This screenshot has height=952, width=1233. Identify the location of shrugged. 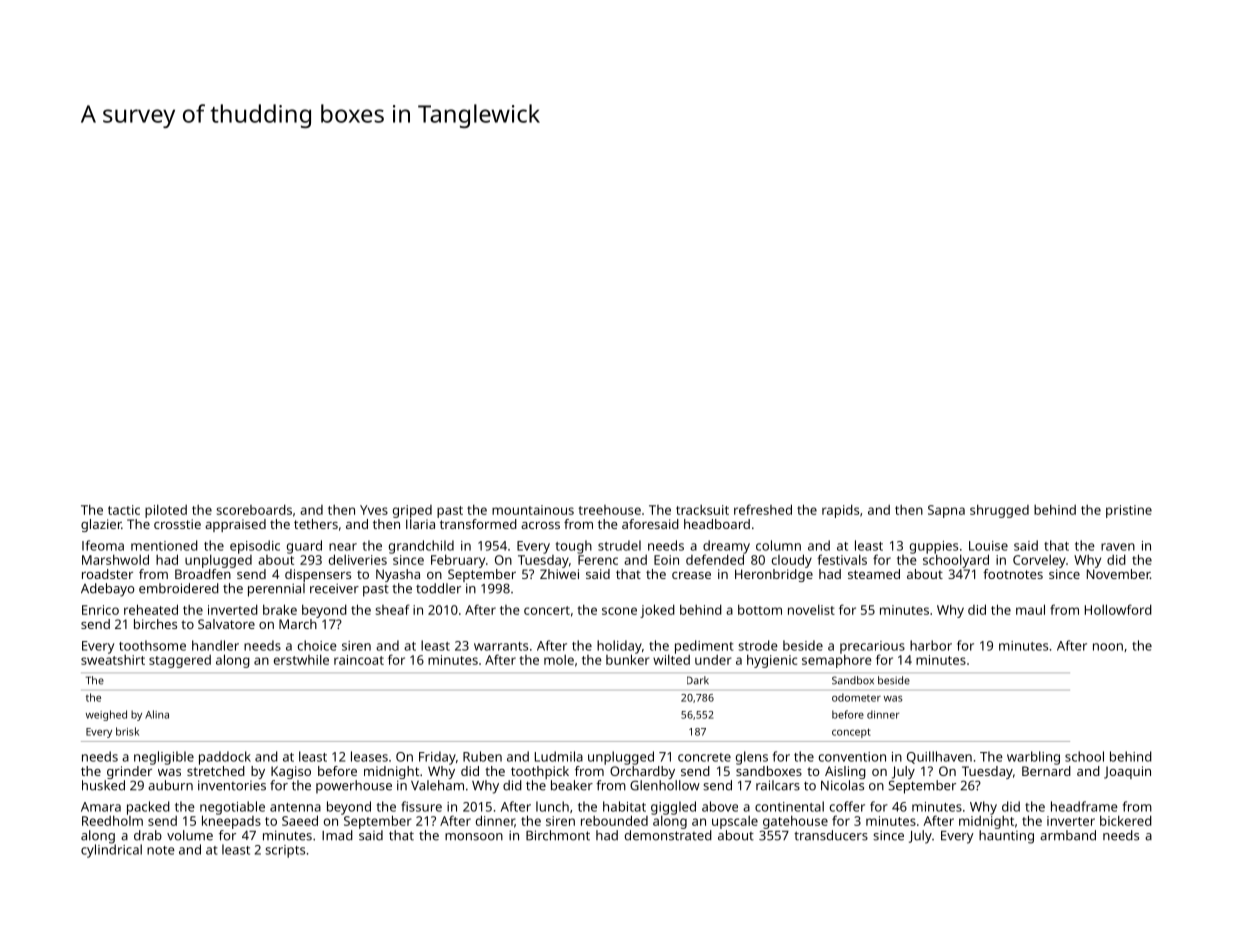
(999, 511).
